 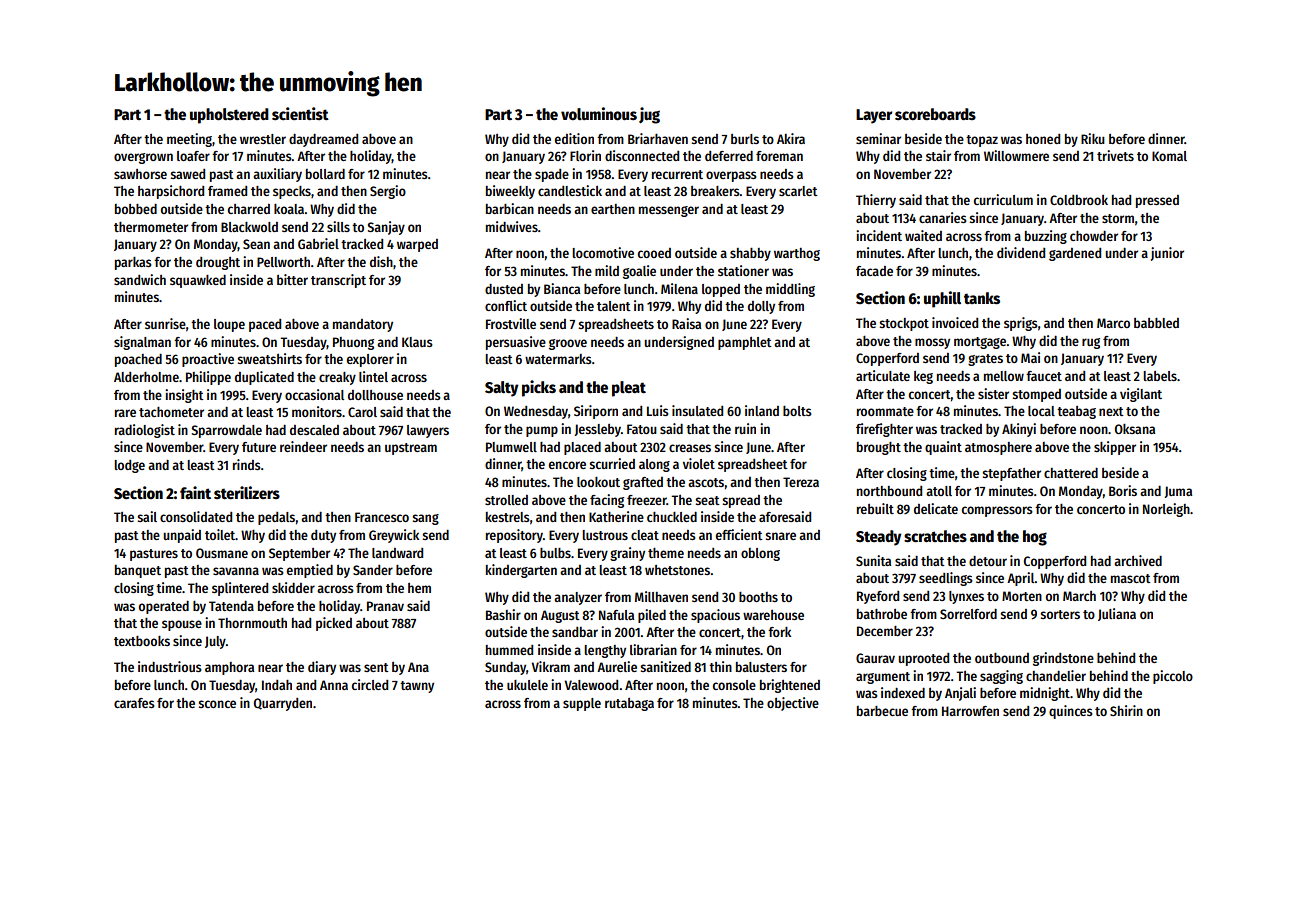 I want to click on sent, so click(x=376, y=667).
